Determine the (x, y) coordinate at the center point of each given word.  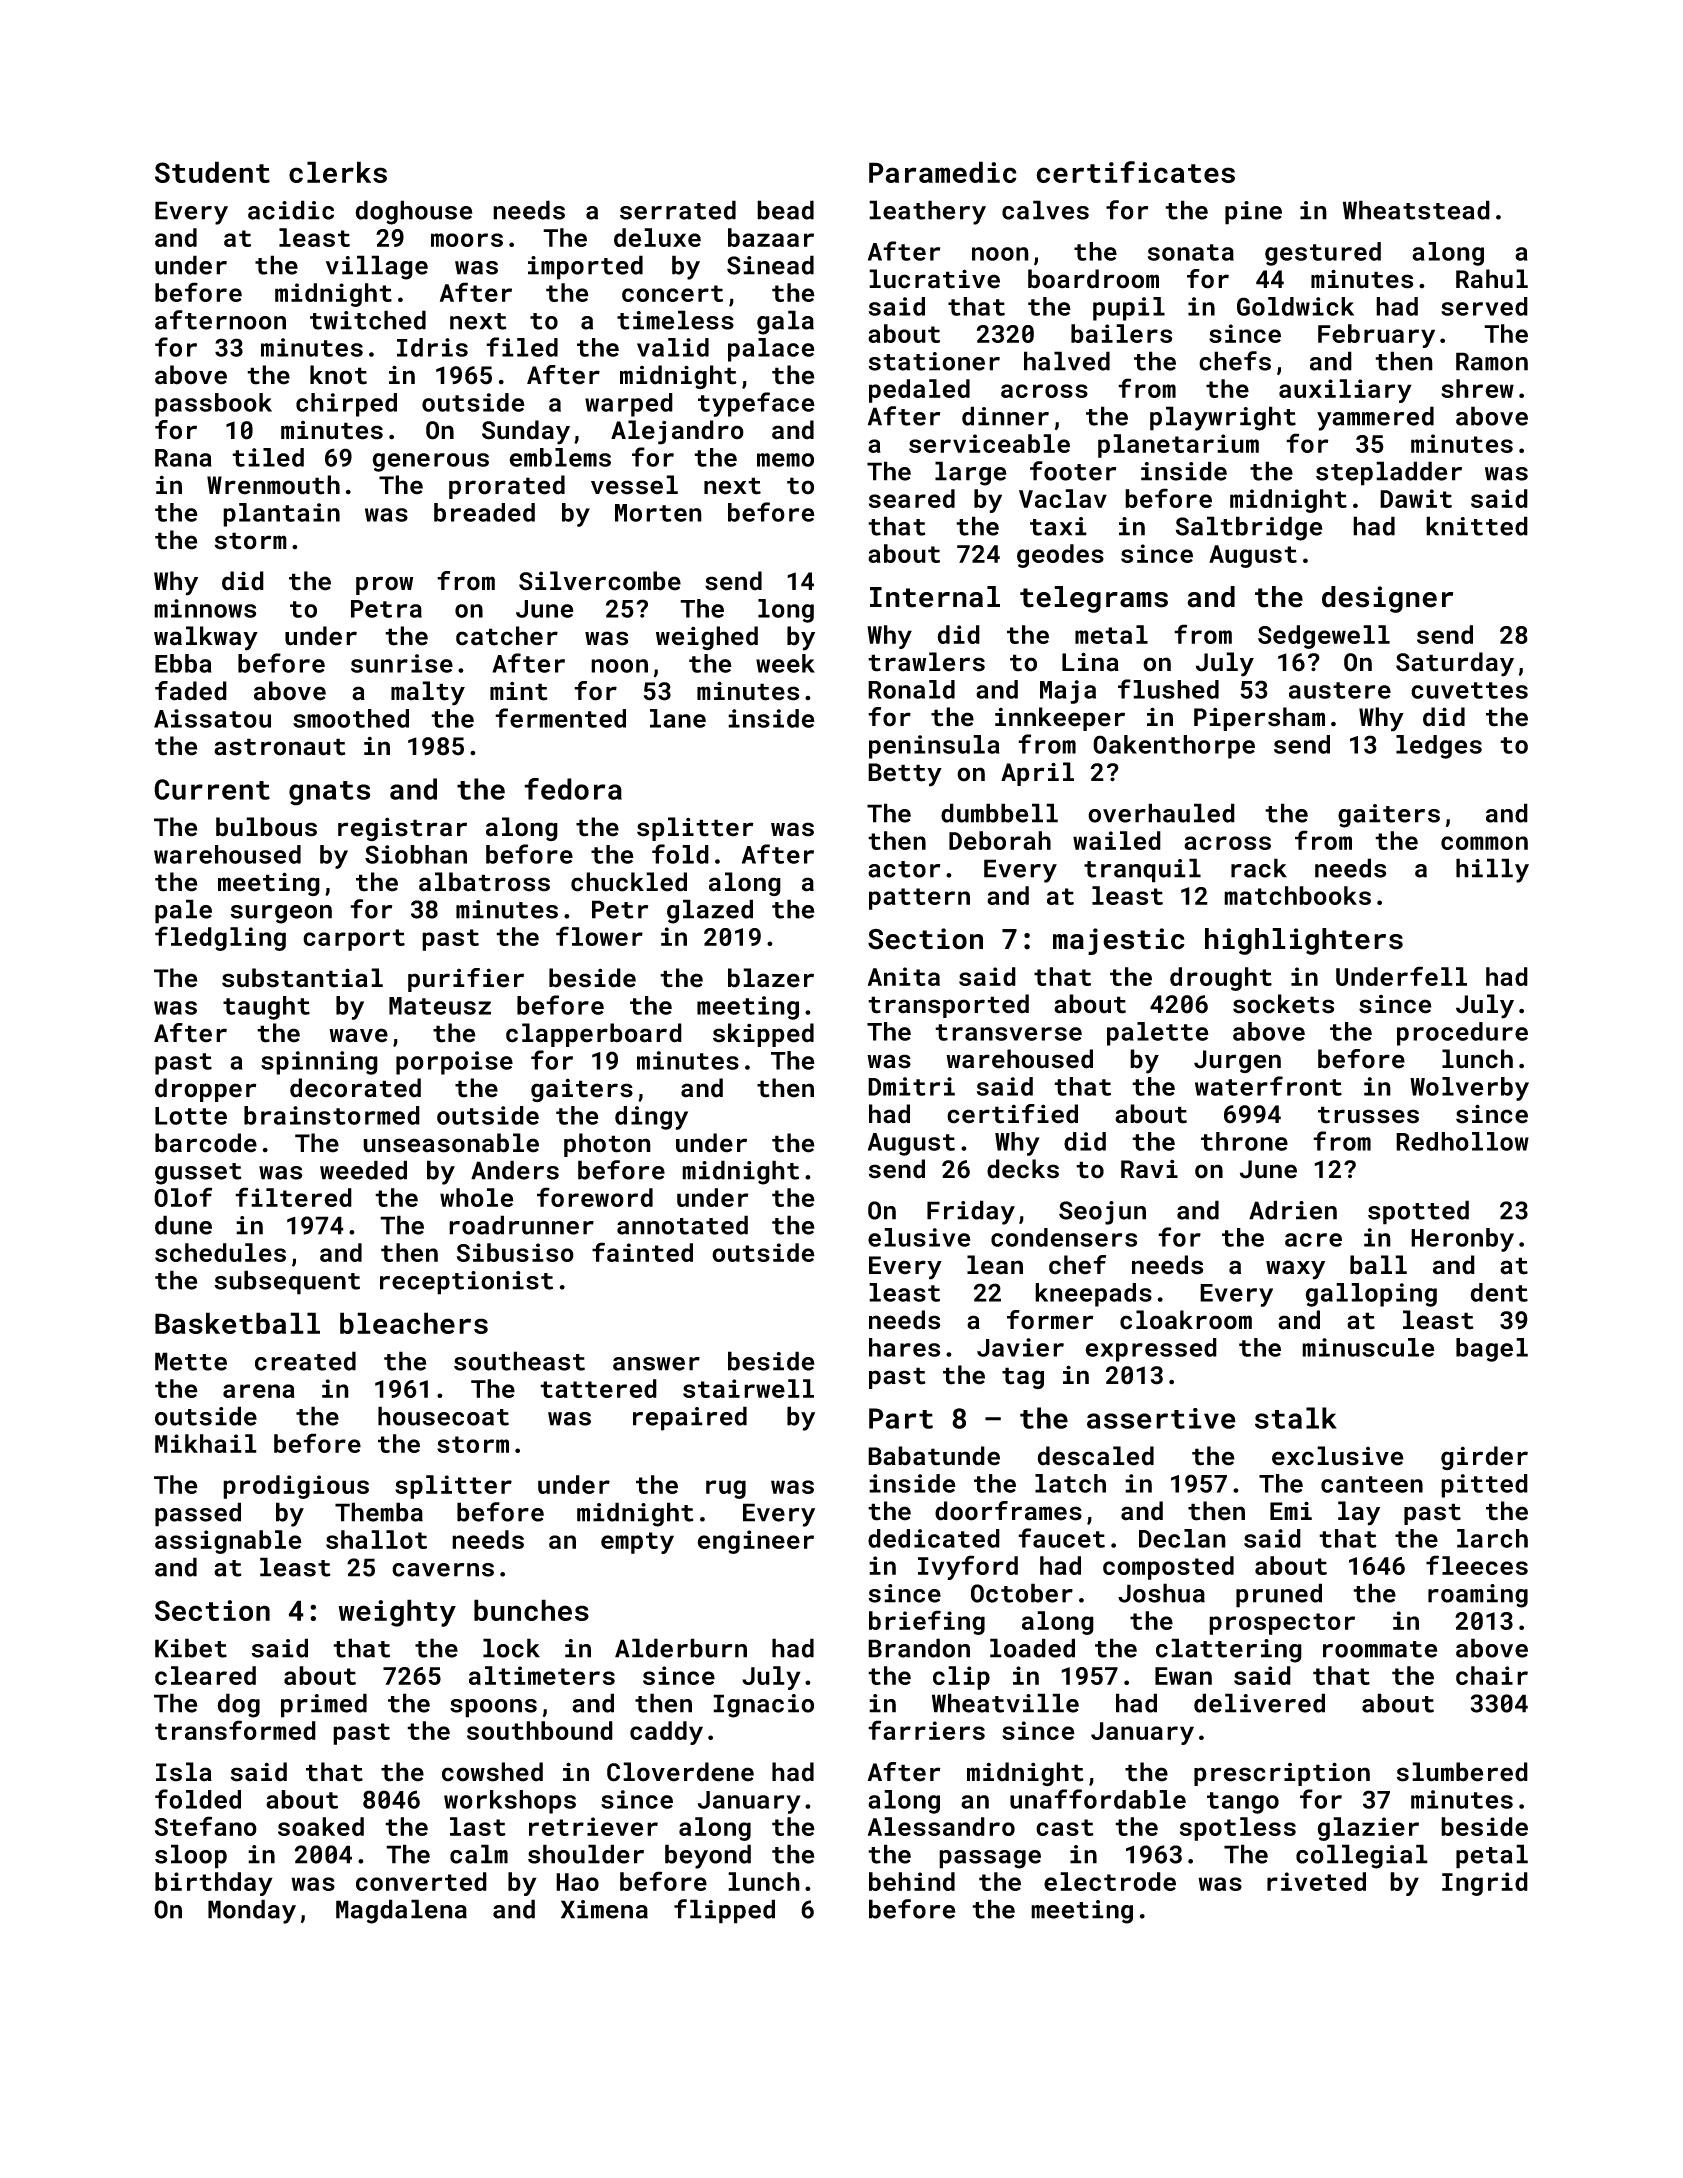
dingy (651, 1118)
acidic (291, 210)
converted (421, 1881)
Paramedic (943, 172)
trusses (1368, 1115)
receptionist (466, 1283)
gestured (1323, 254)
